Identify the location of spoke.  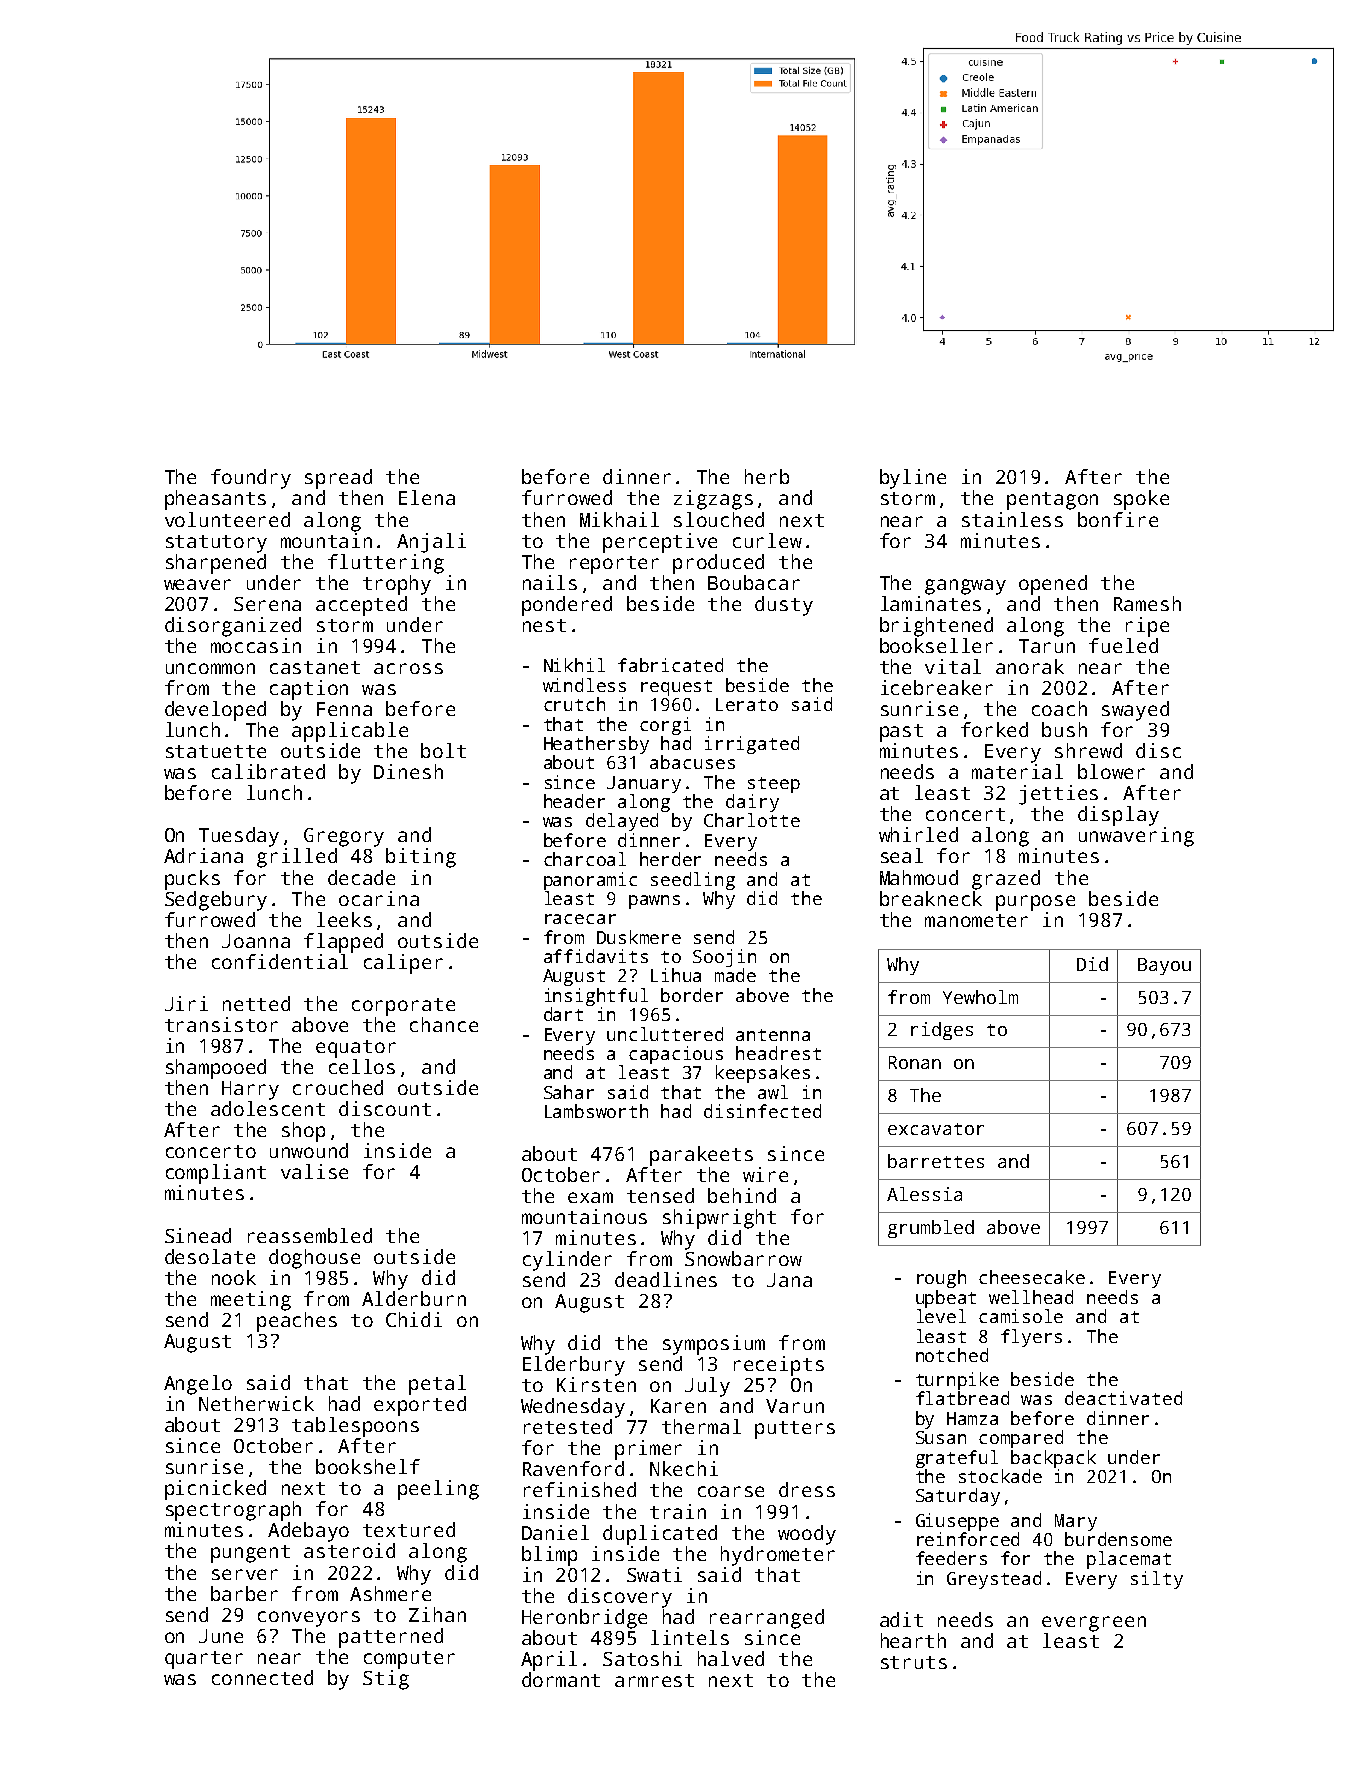
(1141, 500).
